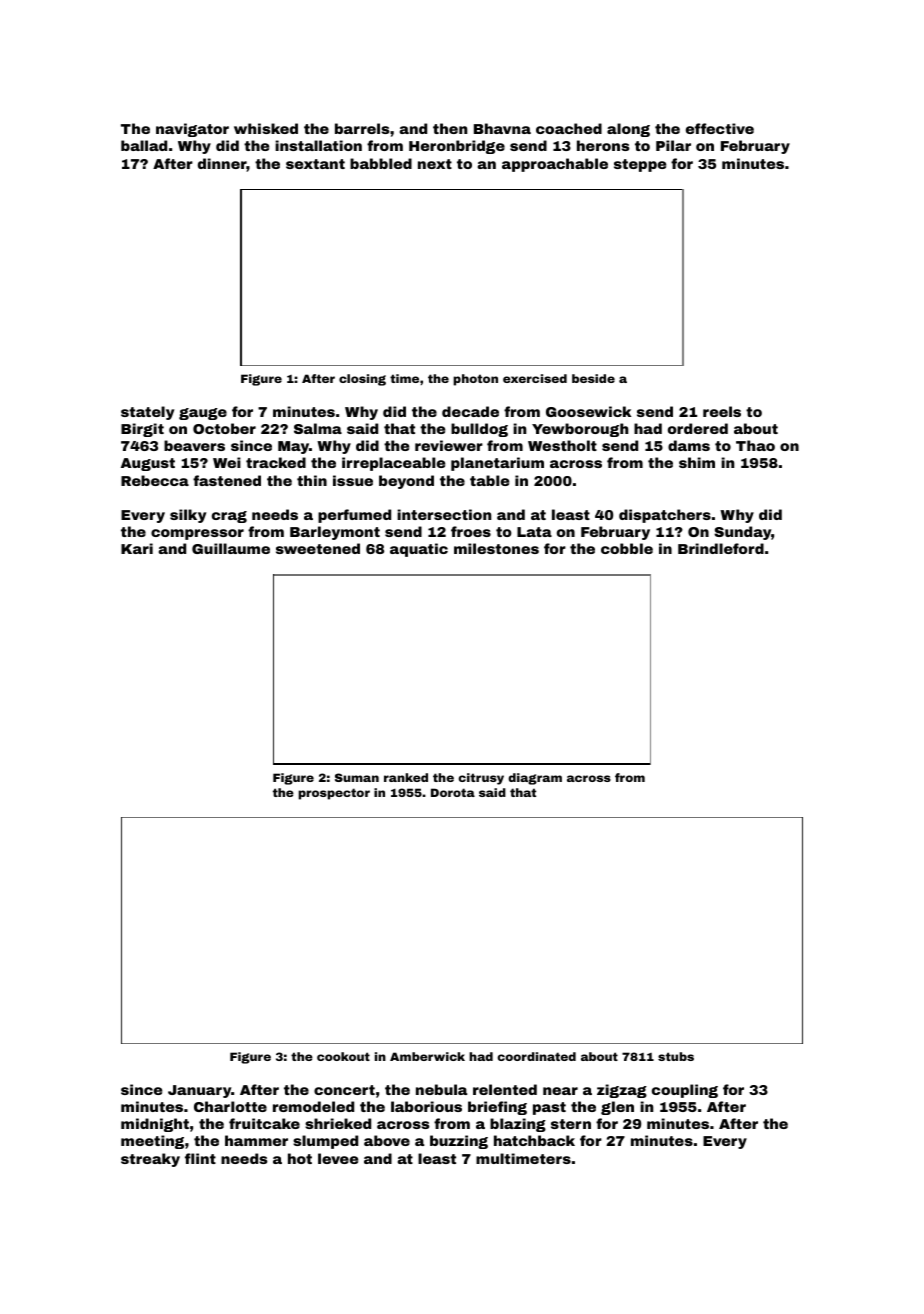  What do you see at coordinates (444, 514) in the screenshot?
I see `intersection` at bounding box center [444, 514].
